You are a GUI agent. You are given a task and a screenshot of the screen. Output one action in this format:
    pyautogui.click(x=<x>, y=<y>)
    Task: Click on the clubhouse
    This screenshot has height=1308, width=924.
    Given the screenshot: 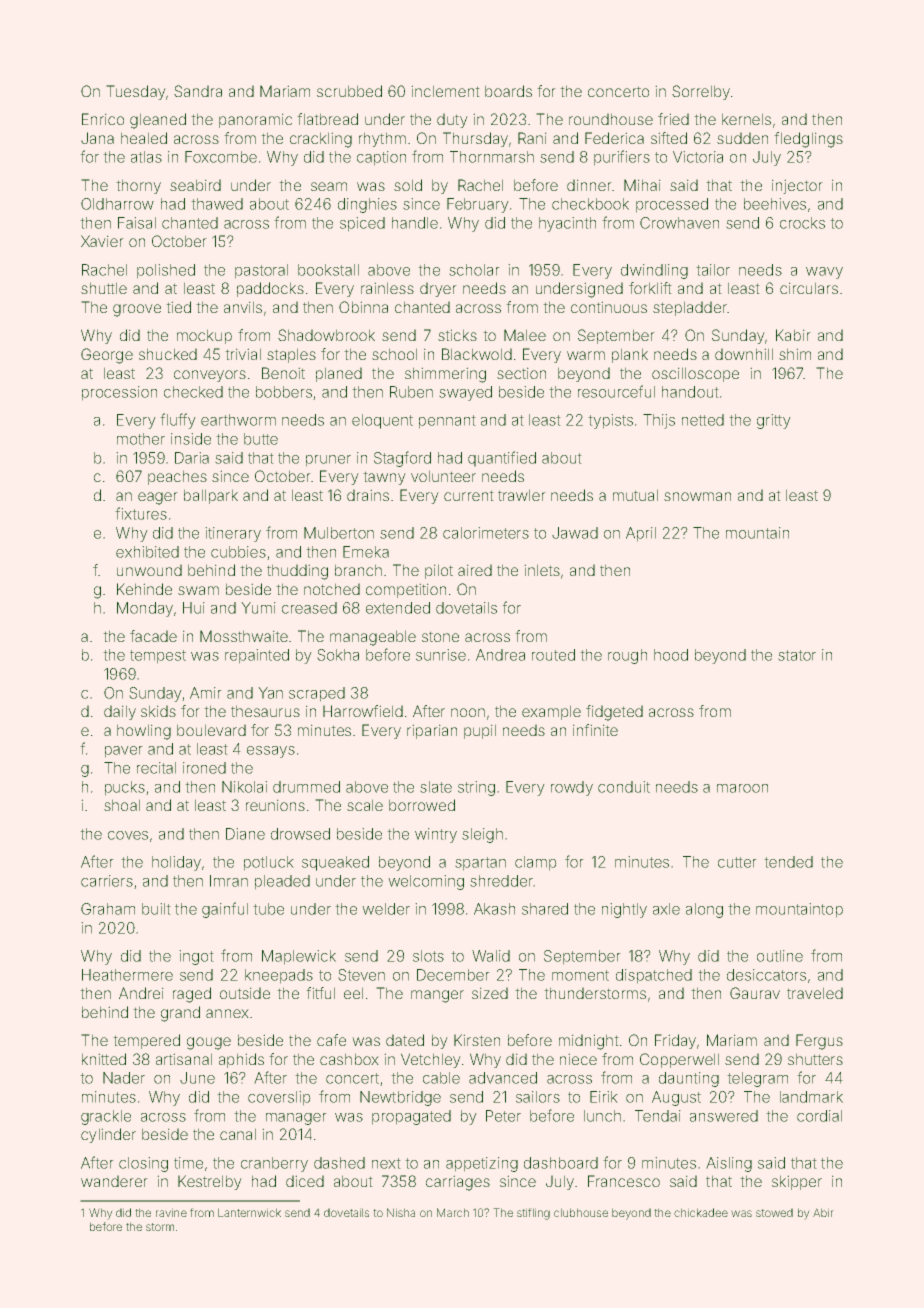 What is the action you would take?
    pyautogui.click(x=581, y=1213)
